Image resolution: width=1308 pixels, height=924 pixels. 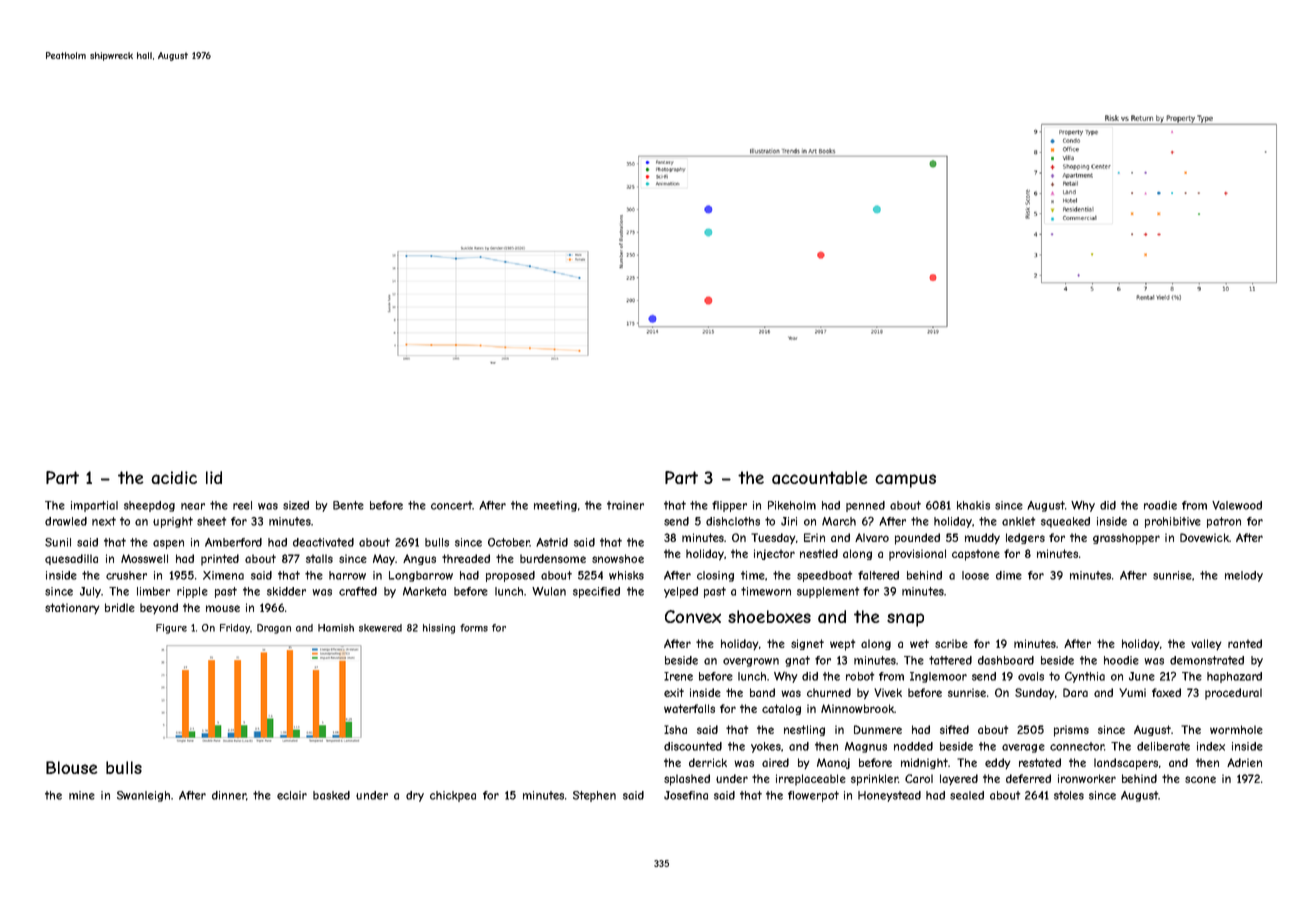 I want to click on khakis, so click(x=973, y=505).
